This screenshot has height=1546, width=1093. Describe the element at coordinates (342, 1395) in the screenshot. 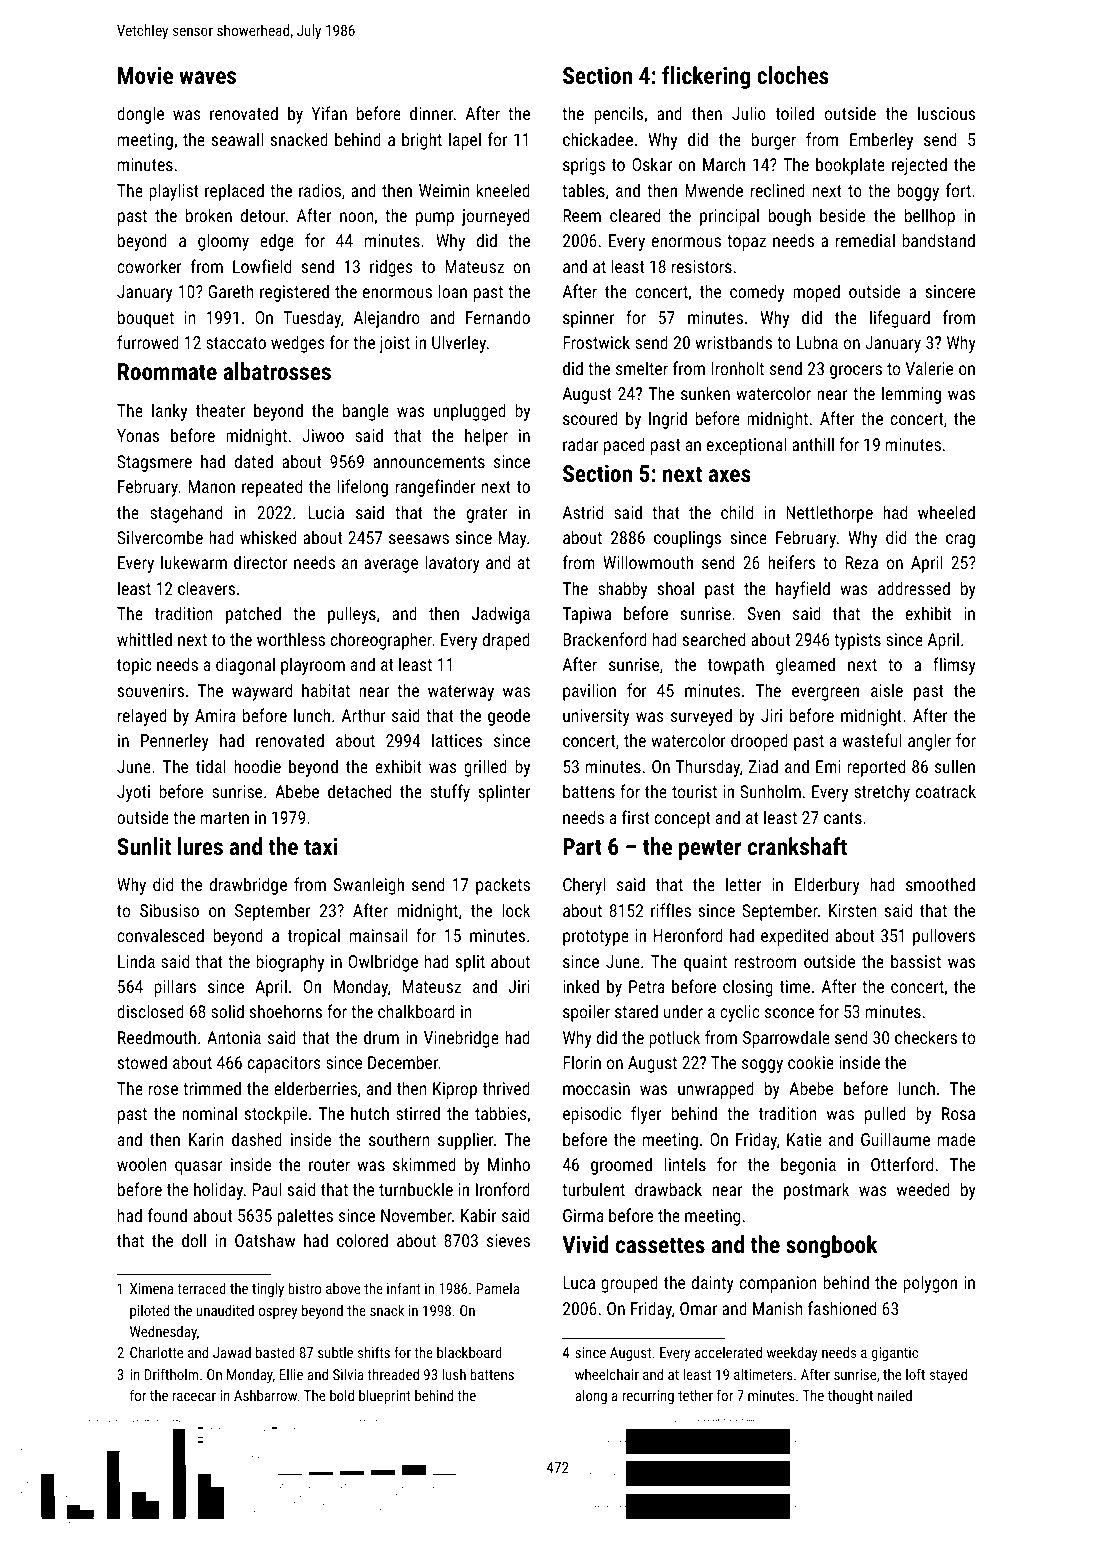

I see `bold` at that location.
